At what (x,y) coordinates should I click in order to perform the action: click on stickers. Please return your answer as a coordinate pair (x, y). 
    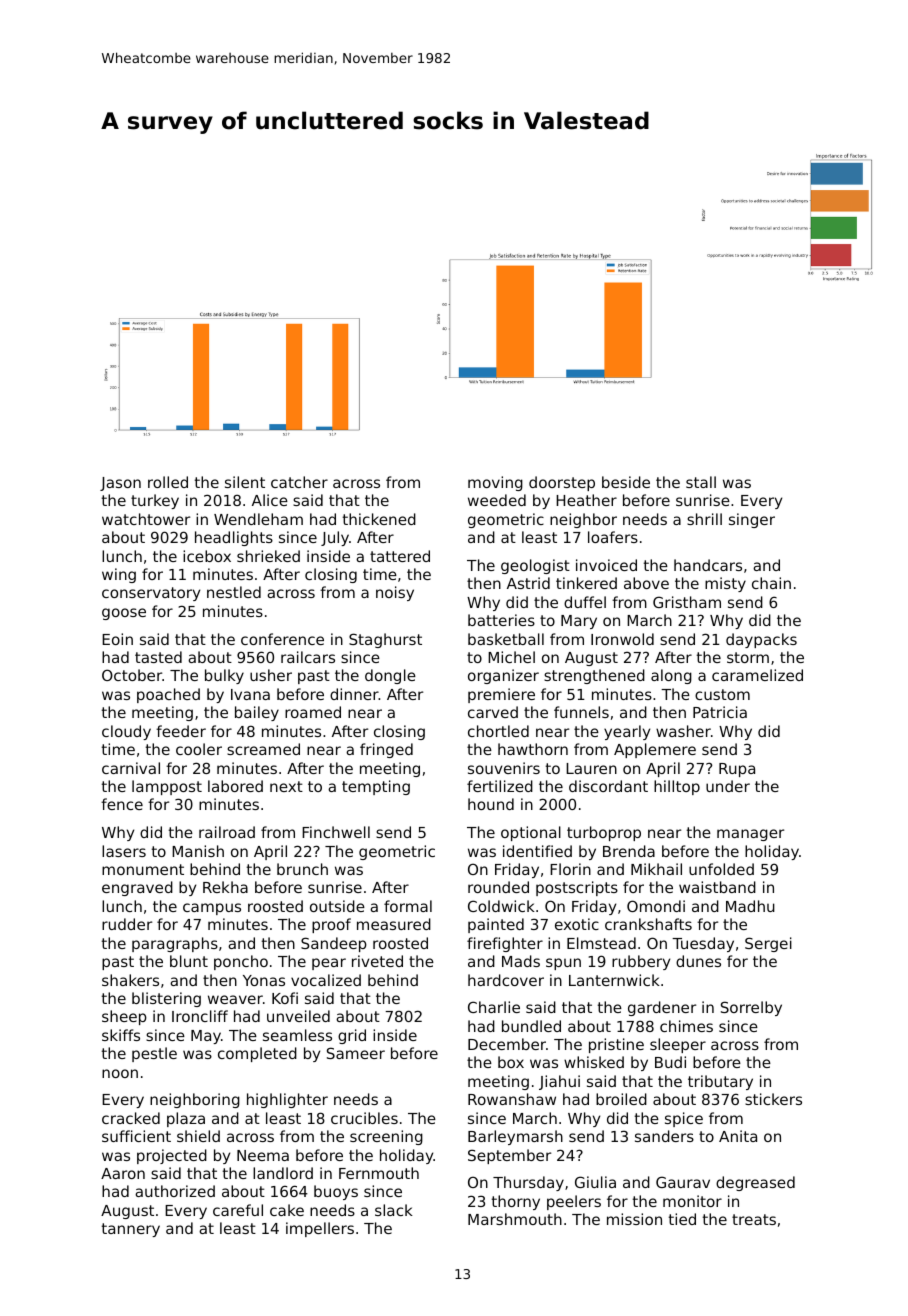
    Looking at the image, I should click on (773, 1099).
